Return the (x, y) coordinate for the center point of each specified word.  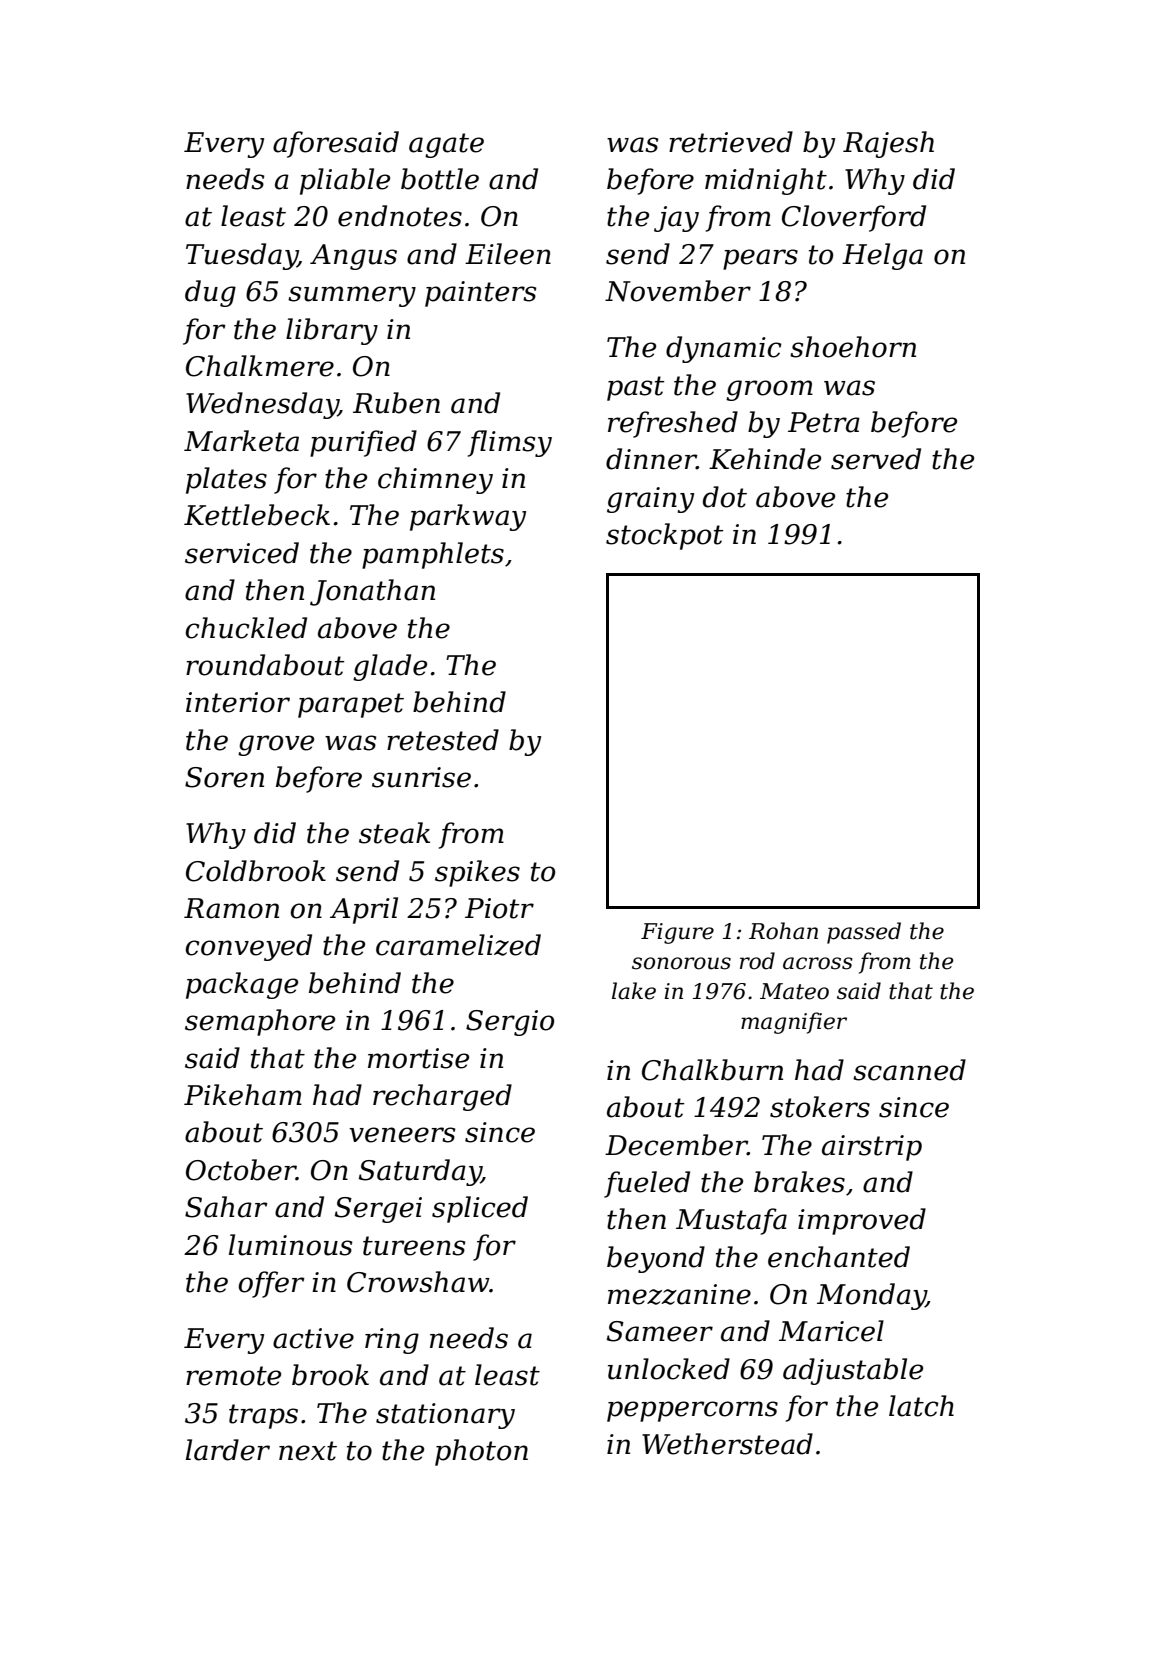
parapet (351, 705)
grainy (650, 500)
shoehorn (853, 347)
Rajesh (888, 144)
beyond (656, 1259)
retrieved (731, 142)
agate (446, 145)
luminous (290, 1245)
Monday (871, 1296)
